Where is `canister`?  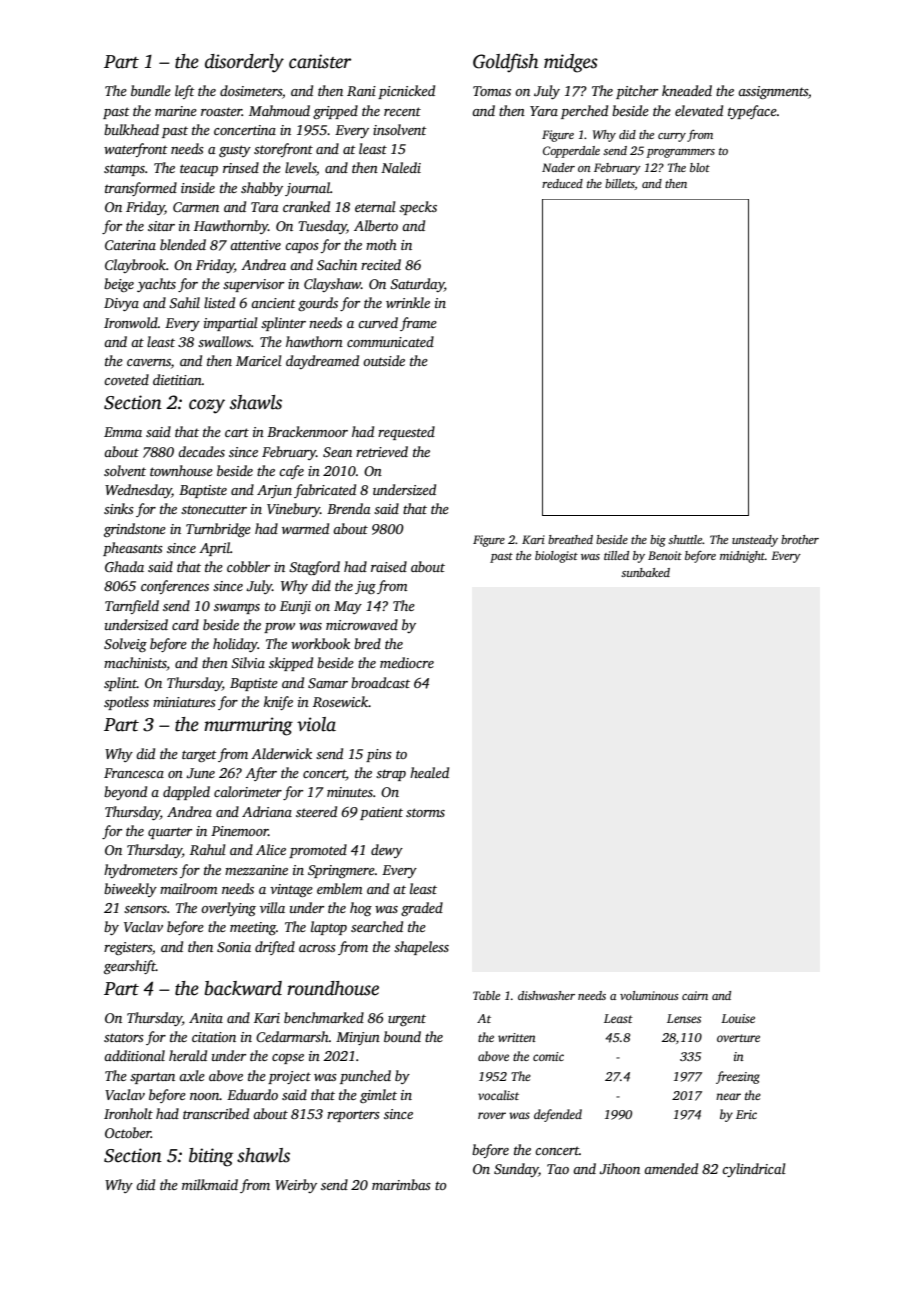 canister is located at coordinates (320, 61).
